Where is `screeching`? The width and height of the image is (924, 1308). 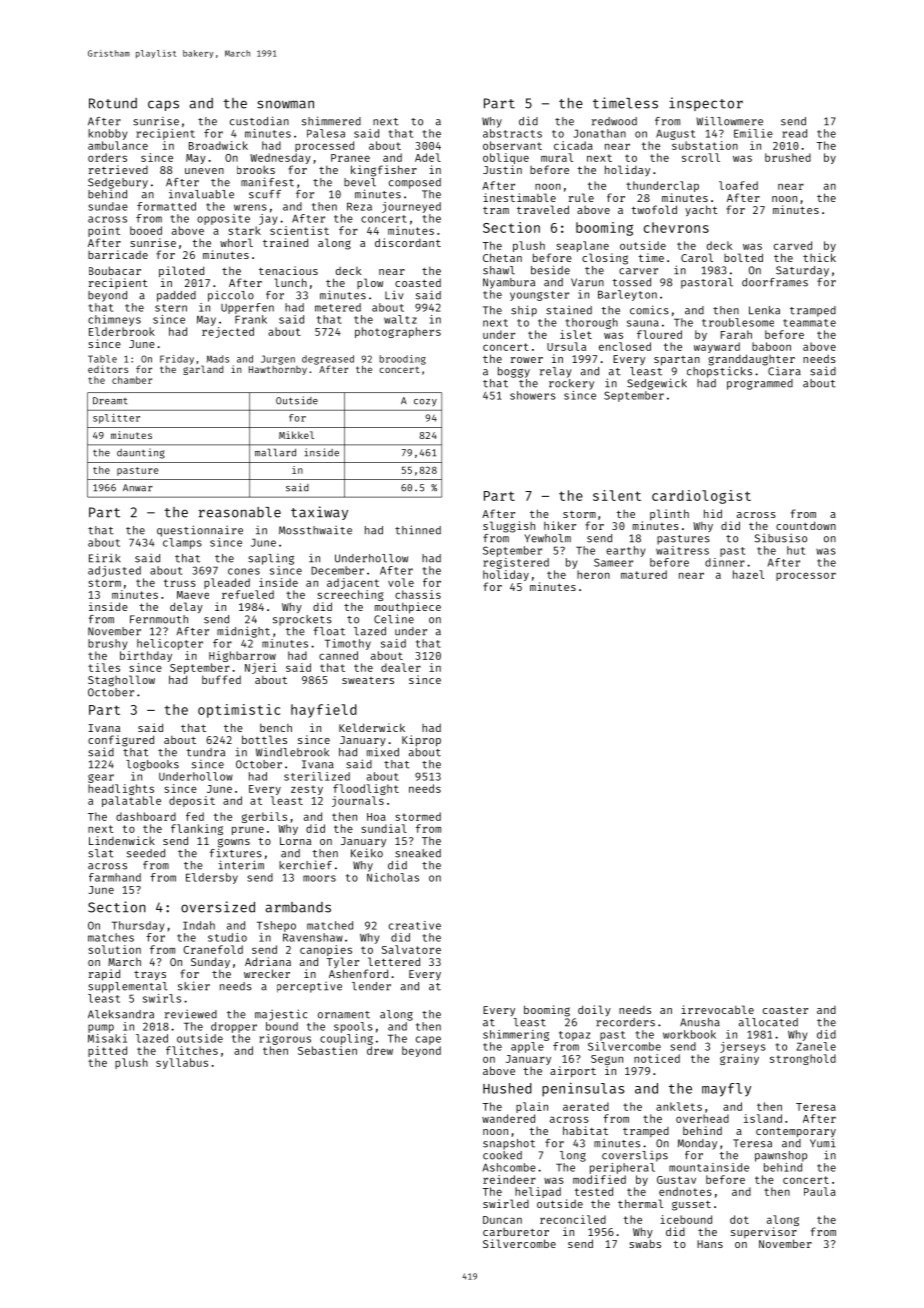 screeching is located at coordinates (350, 595).
